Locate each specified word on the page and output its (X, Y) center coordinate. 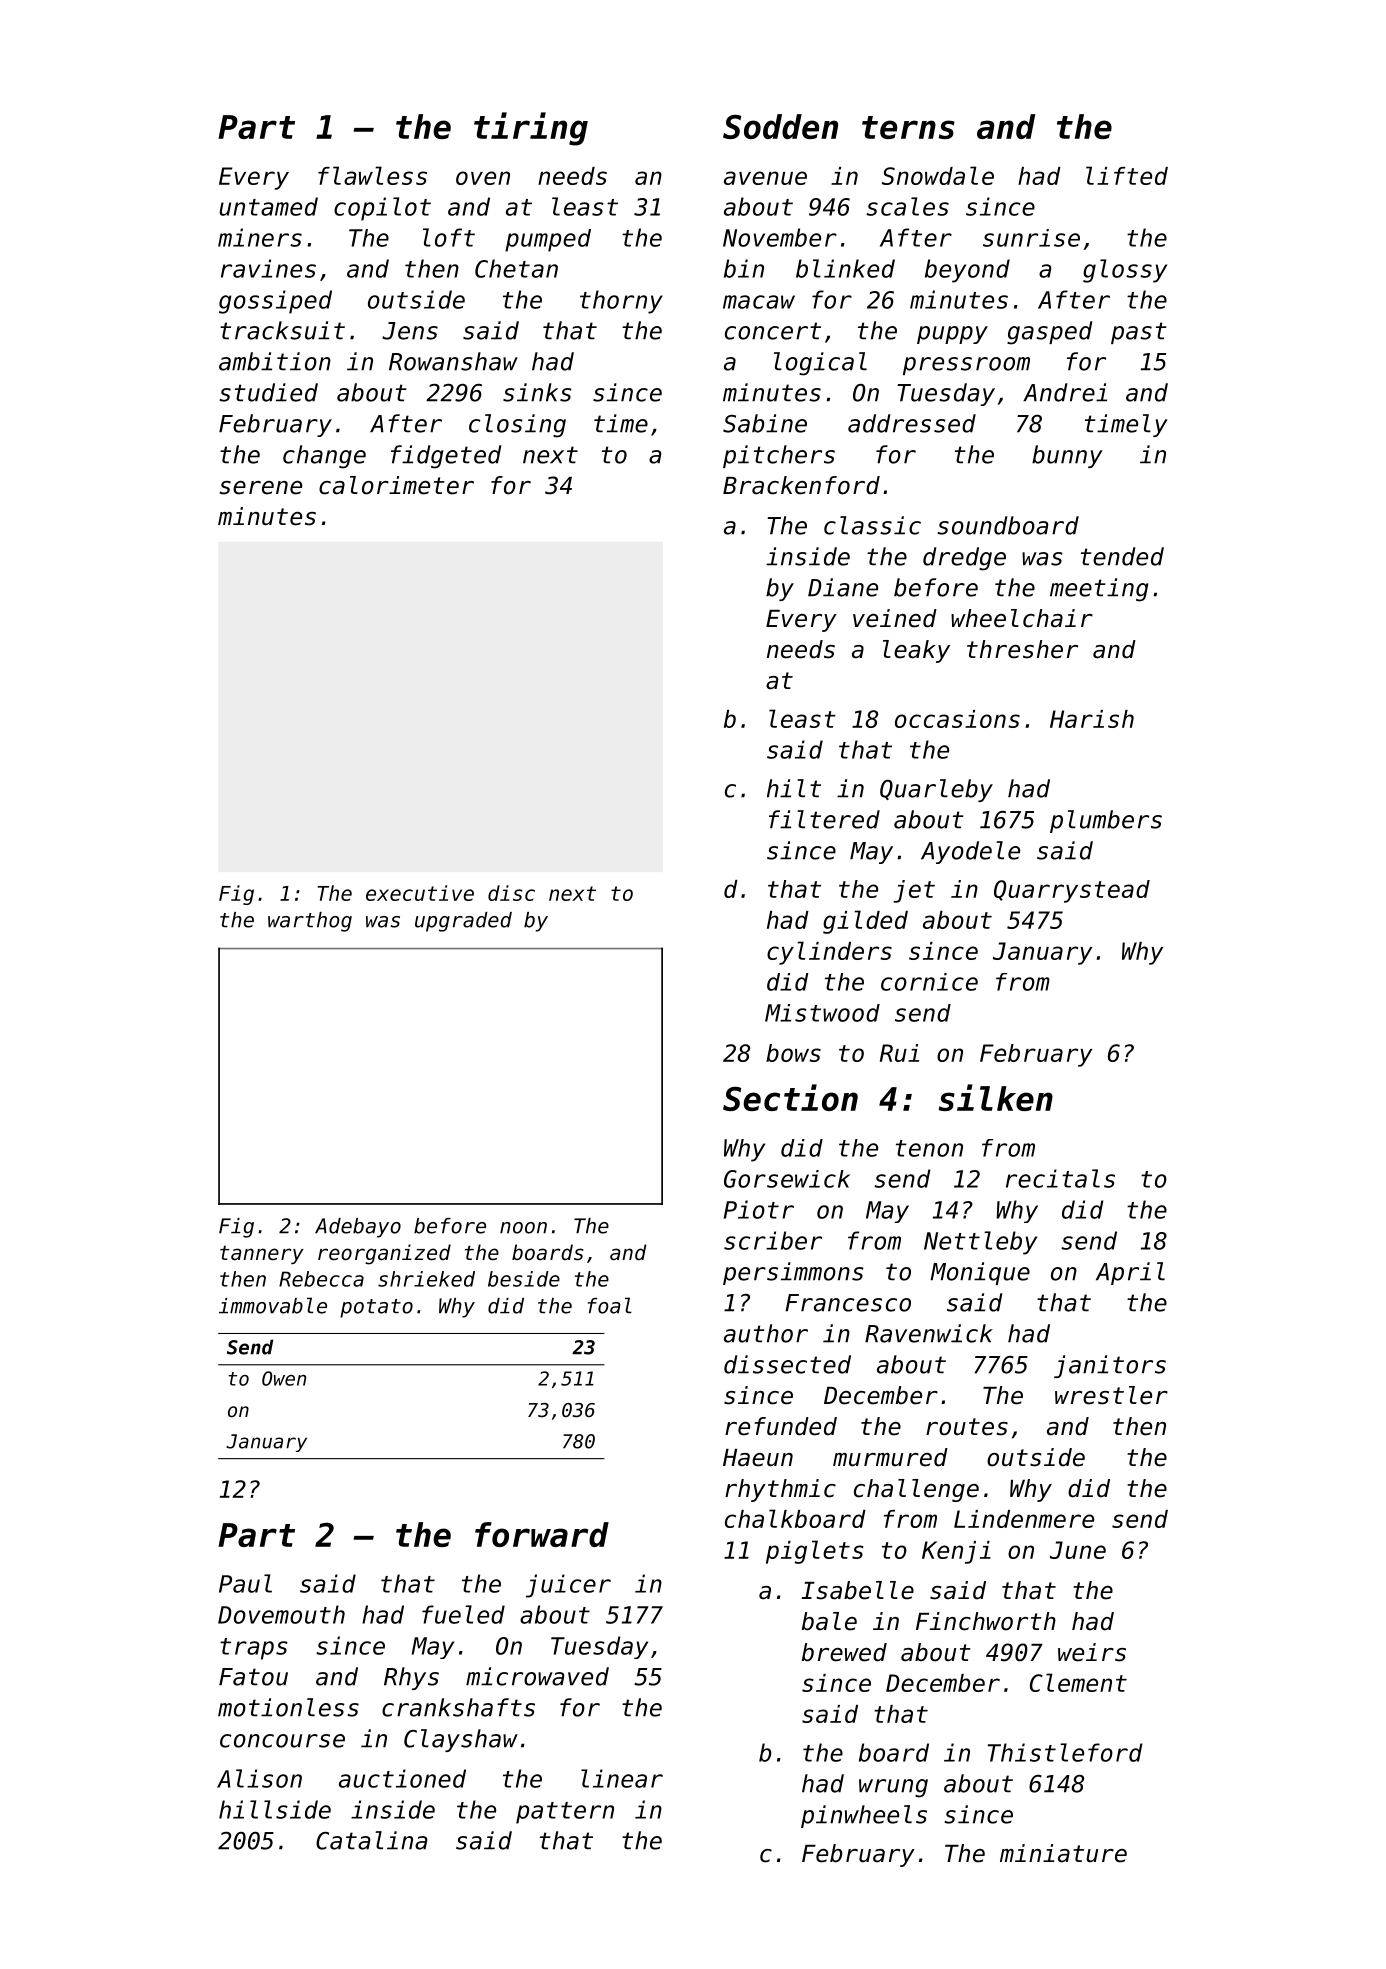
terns (908, 127)
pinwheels (864, 1816)
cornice (929, 982)
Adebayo (358, 1228)
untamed (268, 206)
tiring (531, 129)
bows (793, 1053)
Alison (259, 1778)
